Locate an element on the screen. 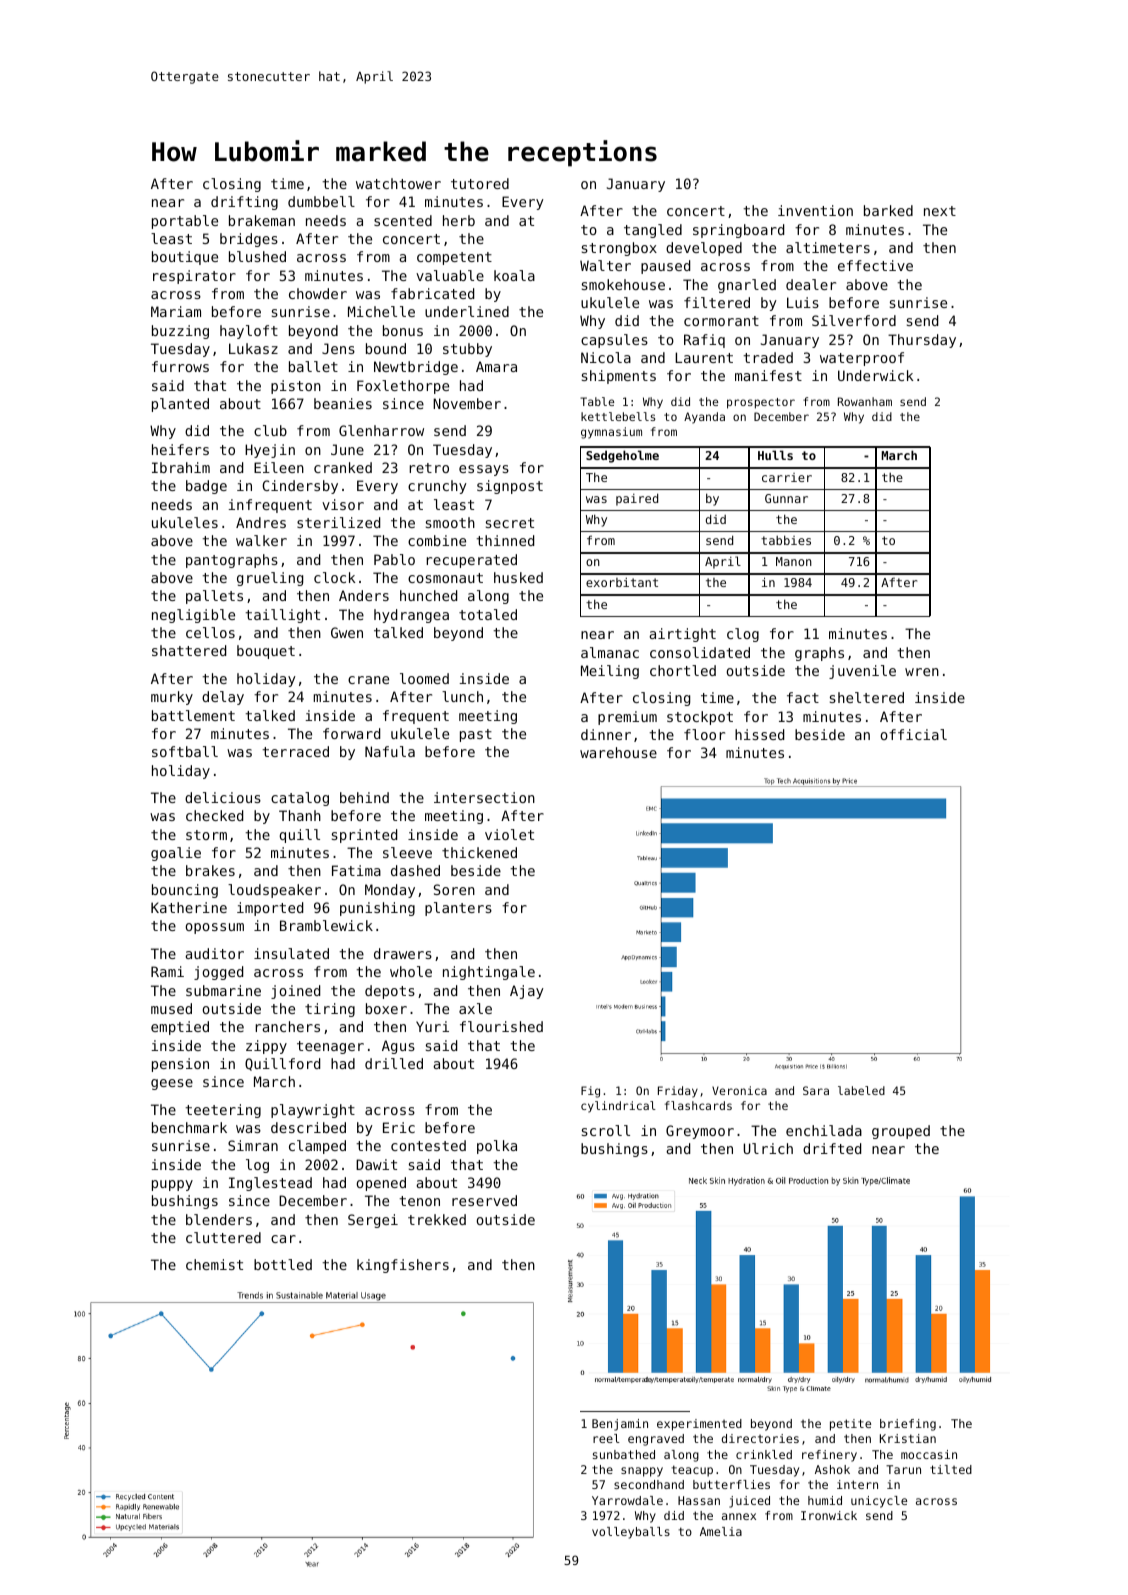 The width and height of the screenshot is (1128, 1595). volleyballs is located at coordinates (631, 1533).
